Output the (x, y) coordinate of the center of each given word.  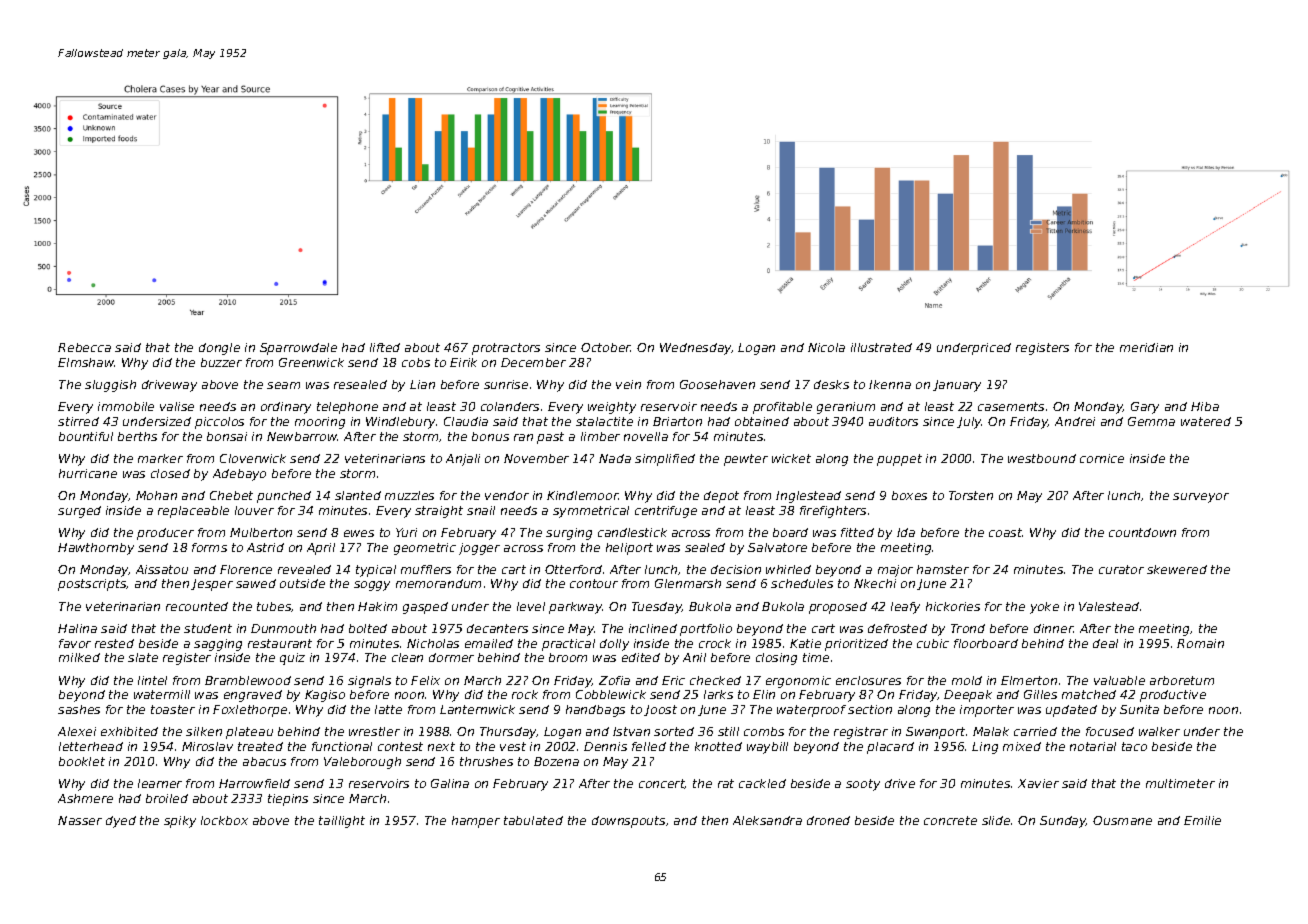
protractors (506, 349)
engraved (253, 696)
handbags (595, 711)
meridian (1146, 347)
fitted (857, 532)
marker (160, 458)
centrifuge (666, 512)
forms (209, 547)
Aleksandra (767, 820)
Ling (985, 748)
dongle (219, 349)
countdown (1142, 532)
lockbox (224, 820)
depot (721, 497)
